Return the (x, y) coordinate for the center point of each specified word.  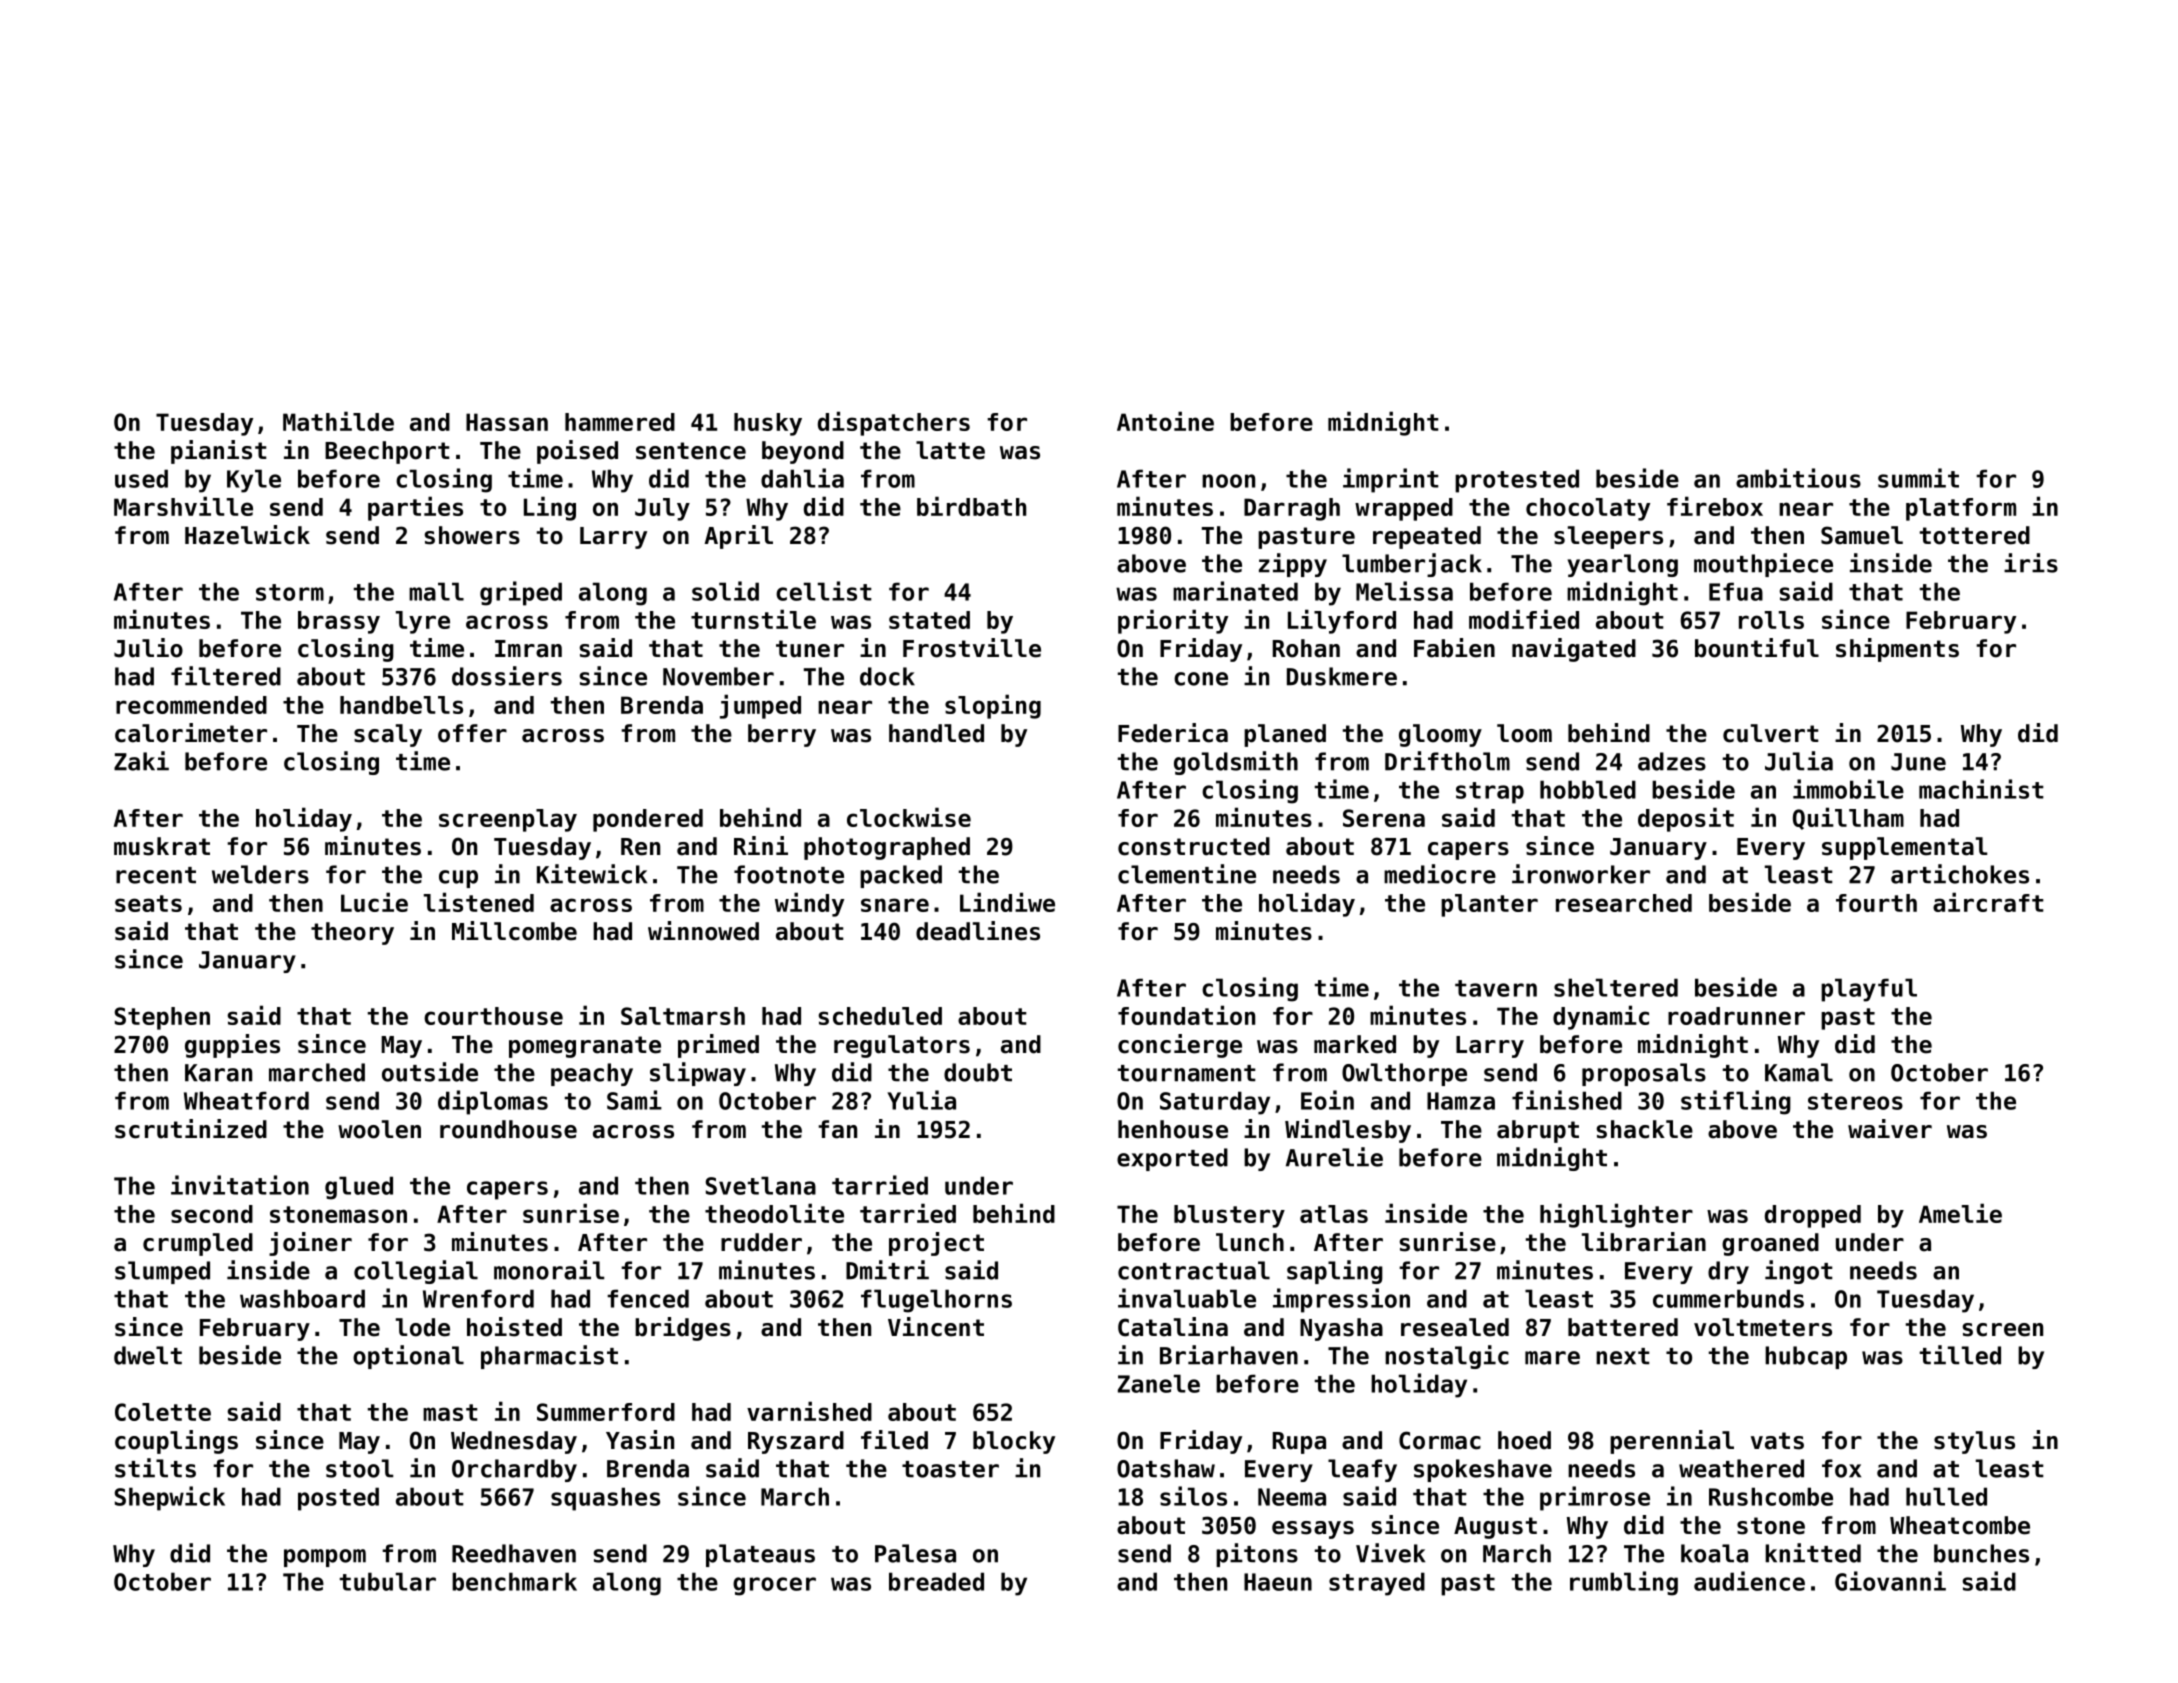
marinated (1235, 591)
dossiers (507, 676)
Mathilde (338, 421)
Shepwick (170, 1498)
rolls (1771, 620)
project (936, 1244)
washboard (302, 1298)
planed (1285, 735)
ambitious (1798, 478)
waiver (1890, 1129)
